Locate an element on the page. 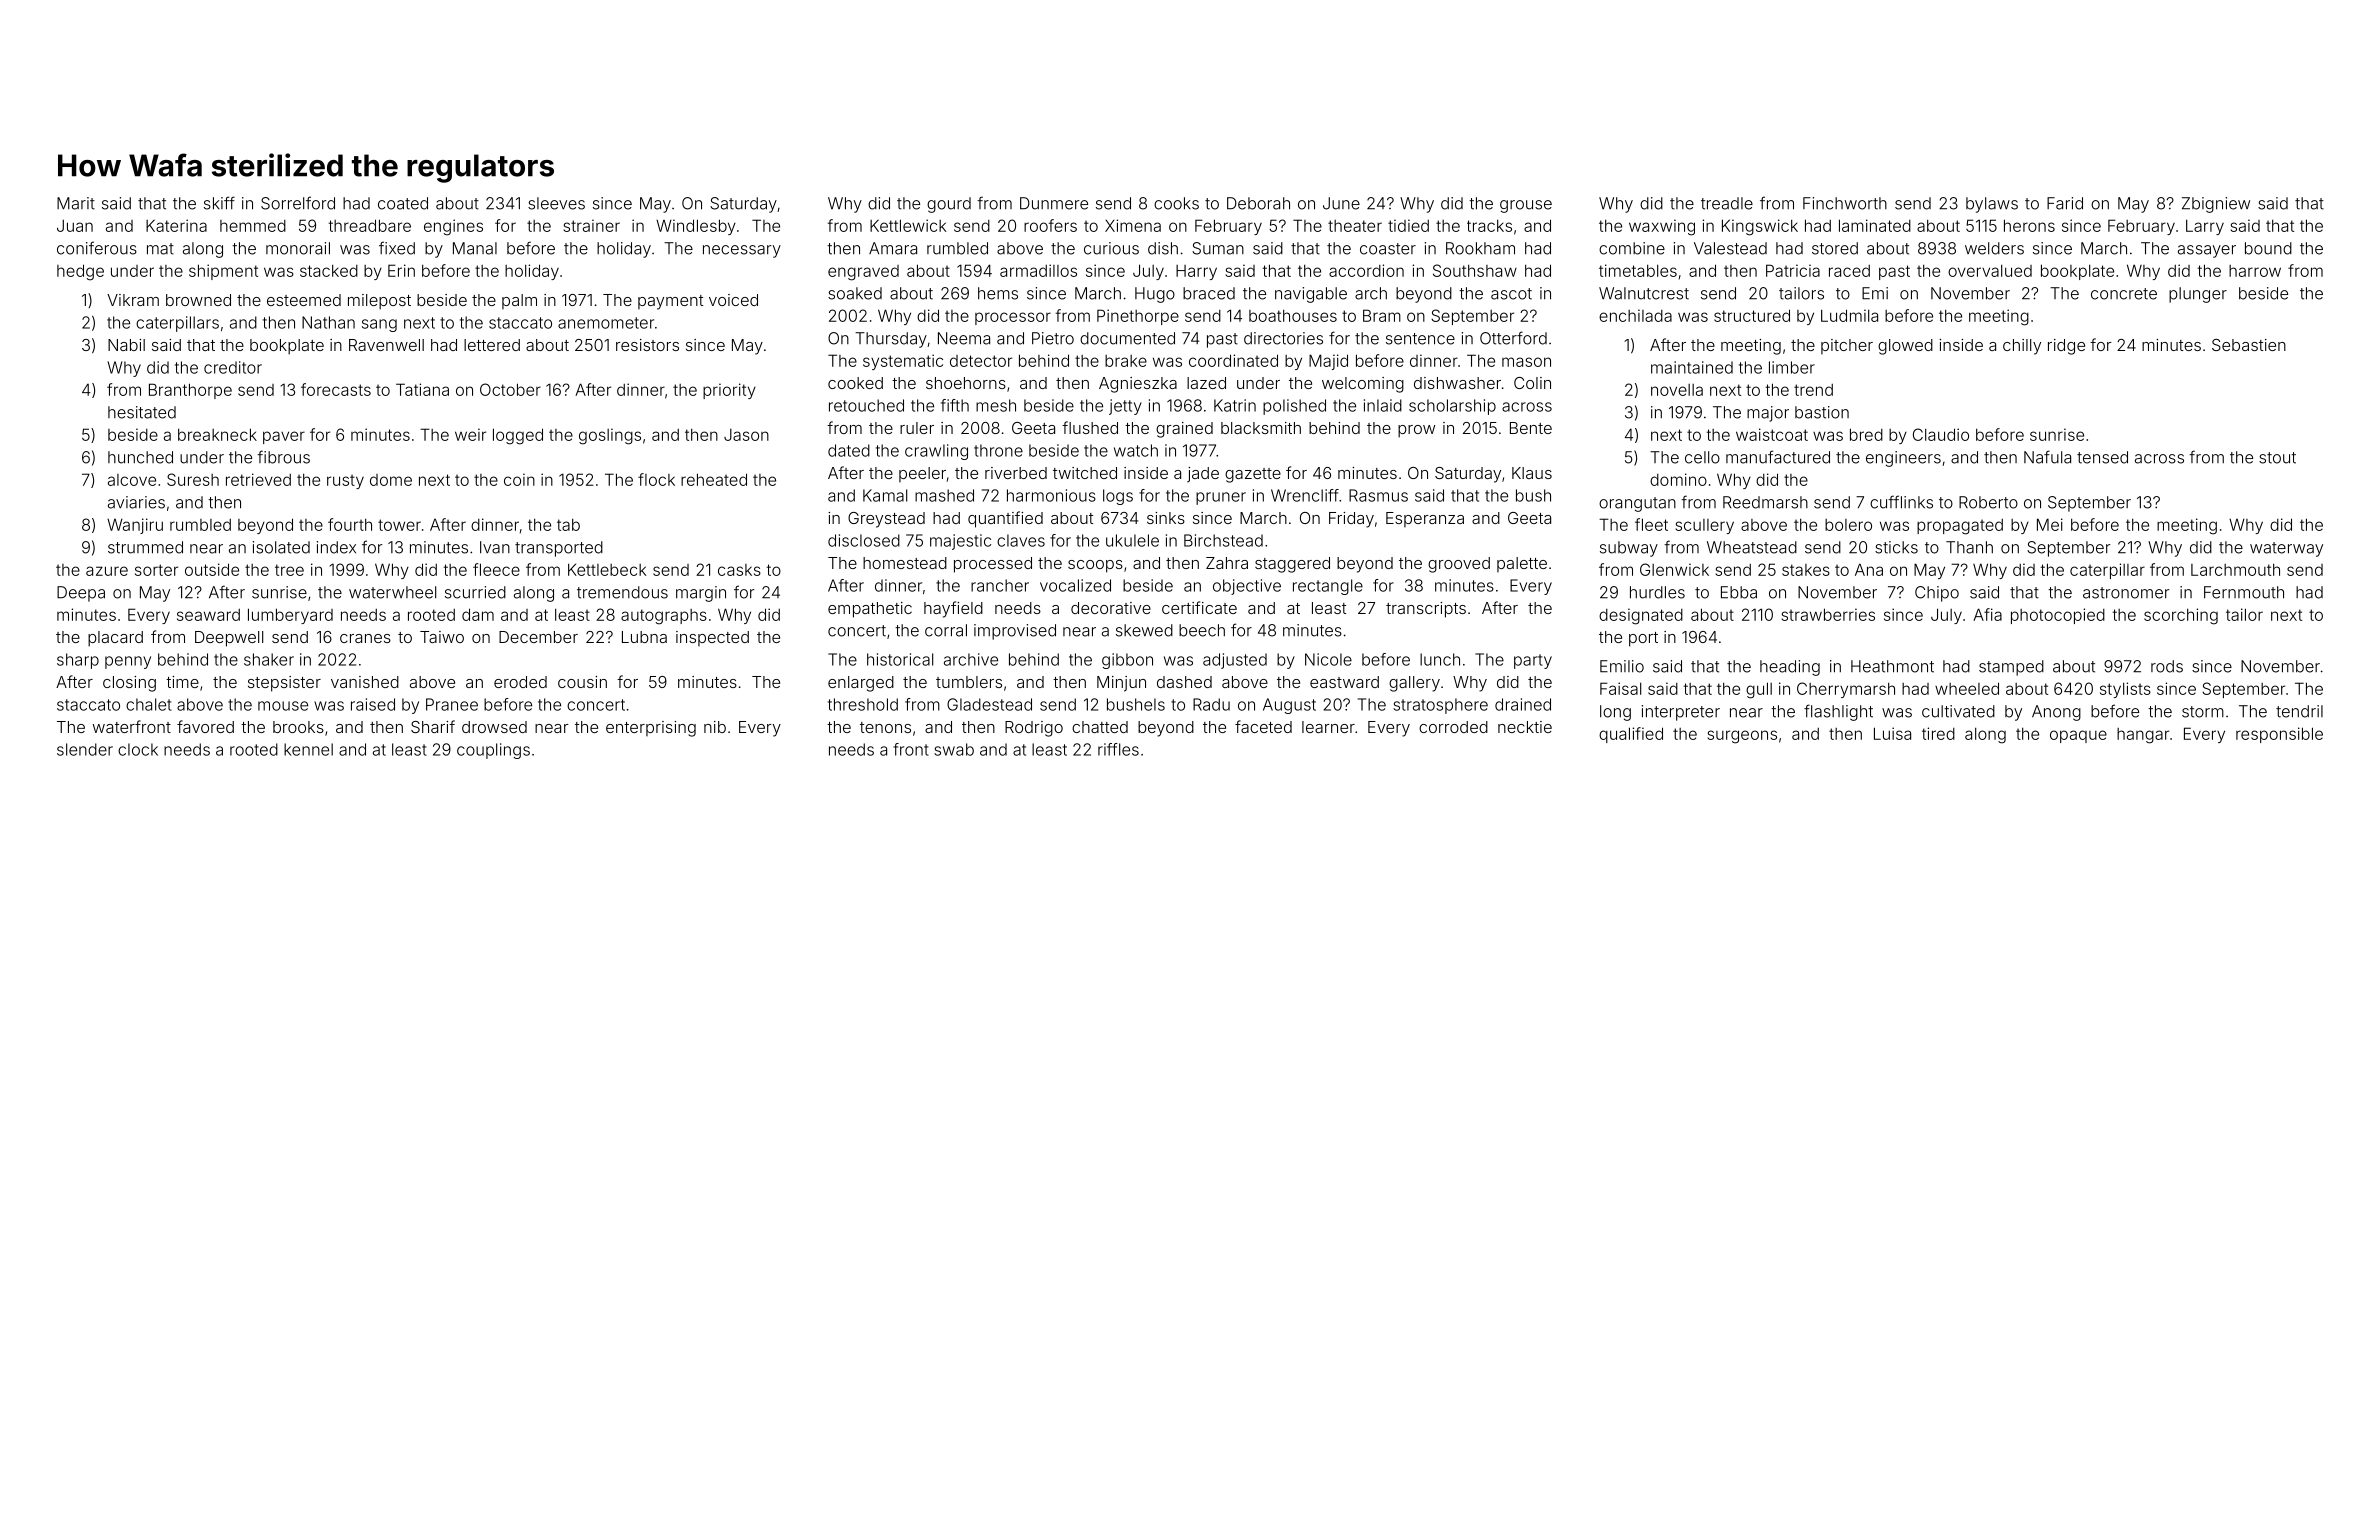 This document has height=1540, width=2380. tremendous is located at coordinates (622, 592).
